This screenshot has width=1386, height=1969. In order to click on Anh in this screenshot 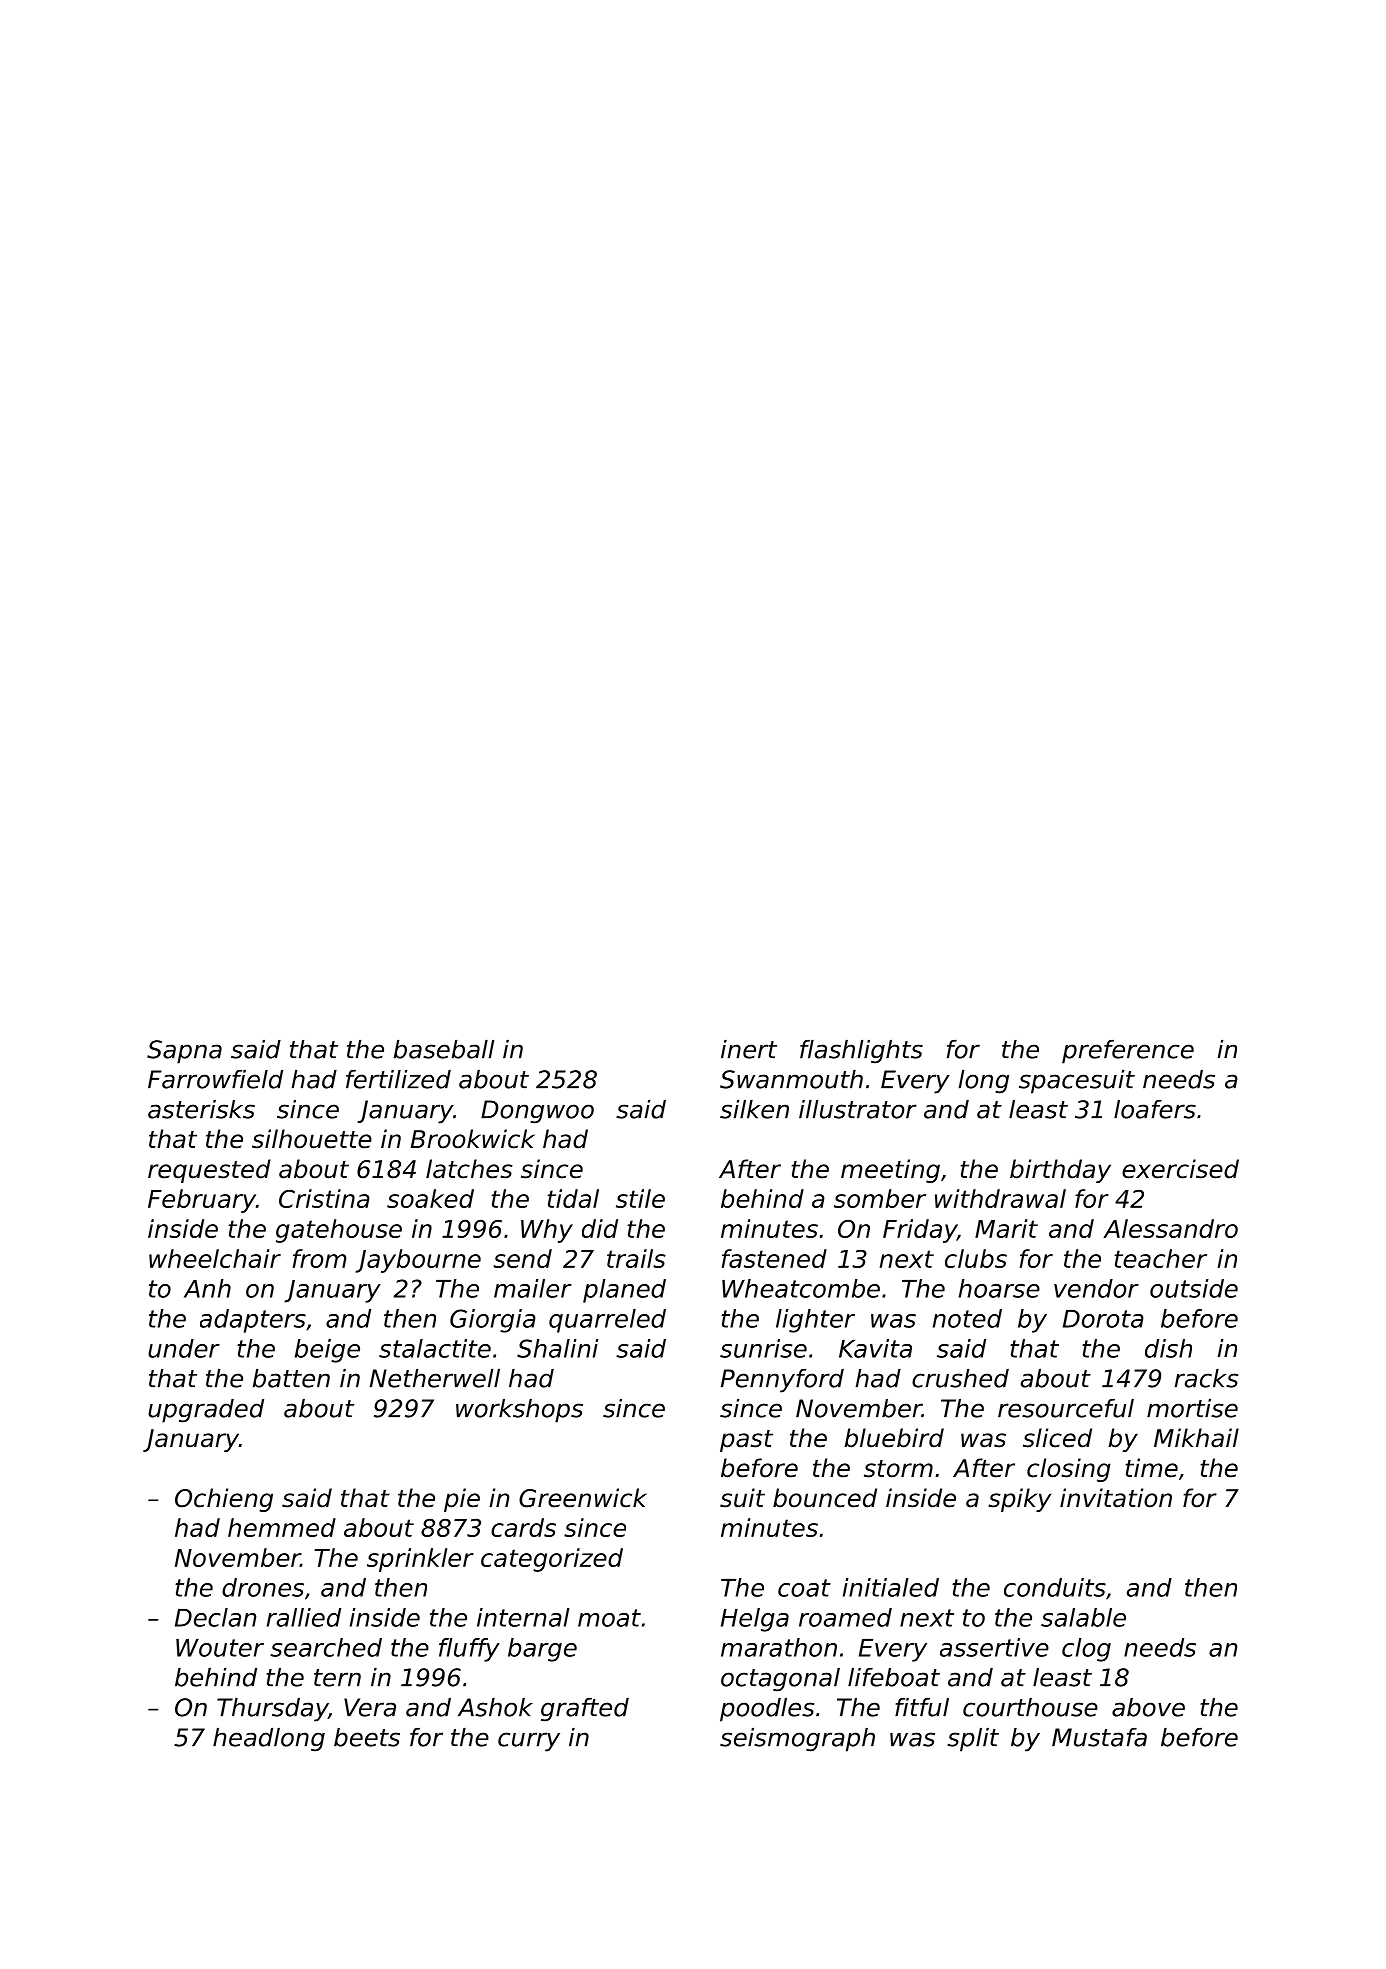, I will do `click(207, 1288)`.
